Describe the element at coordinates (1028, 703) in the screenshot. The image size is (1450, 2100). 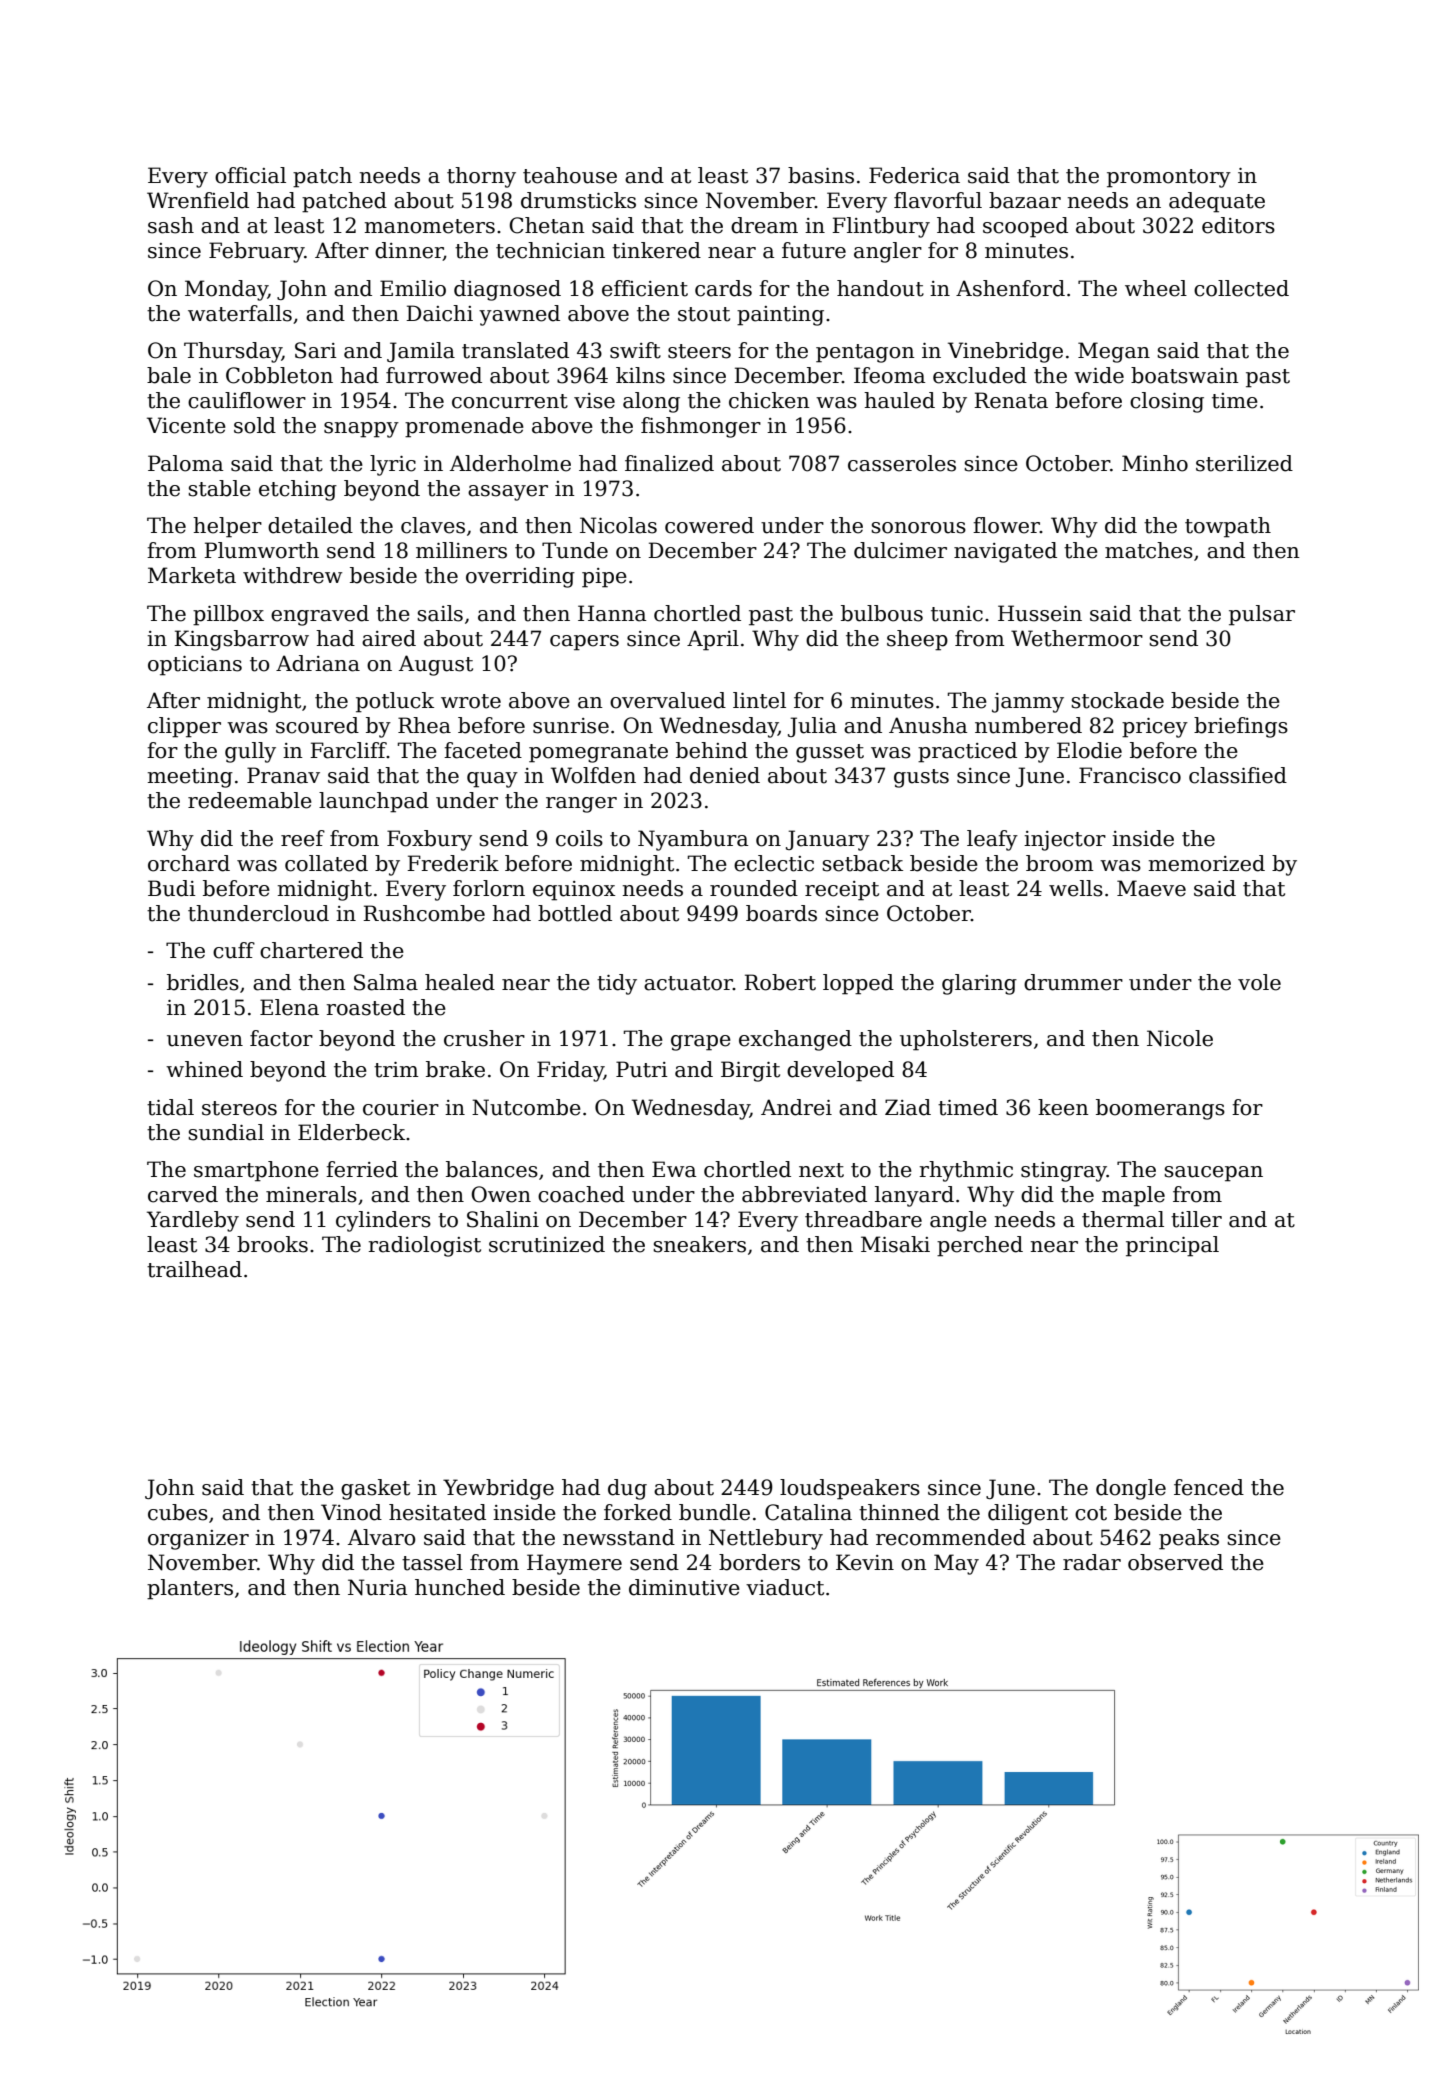
I see `jammy` at that location.
